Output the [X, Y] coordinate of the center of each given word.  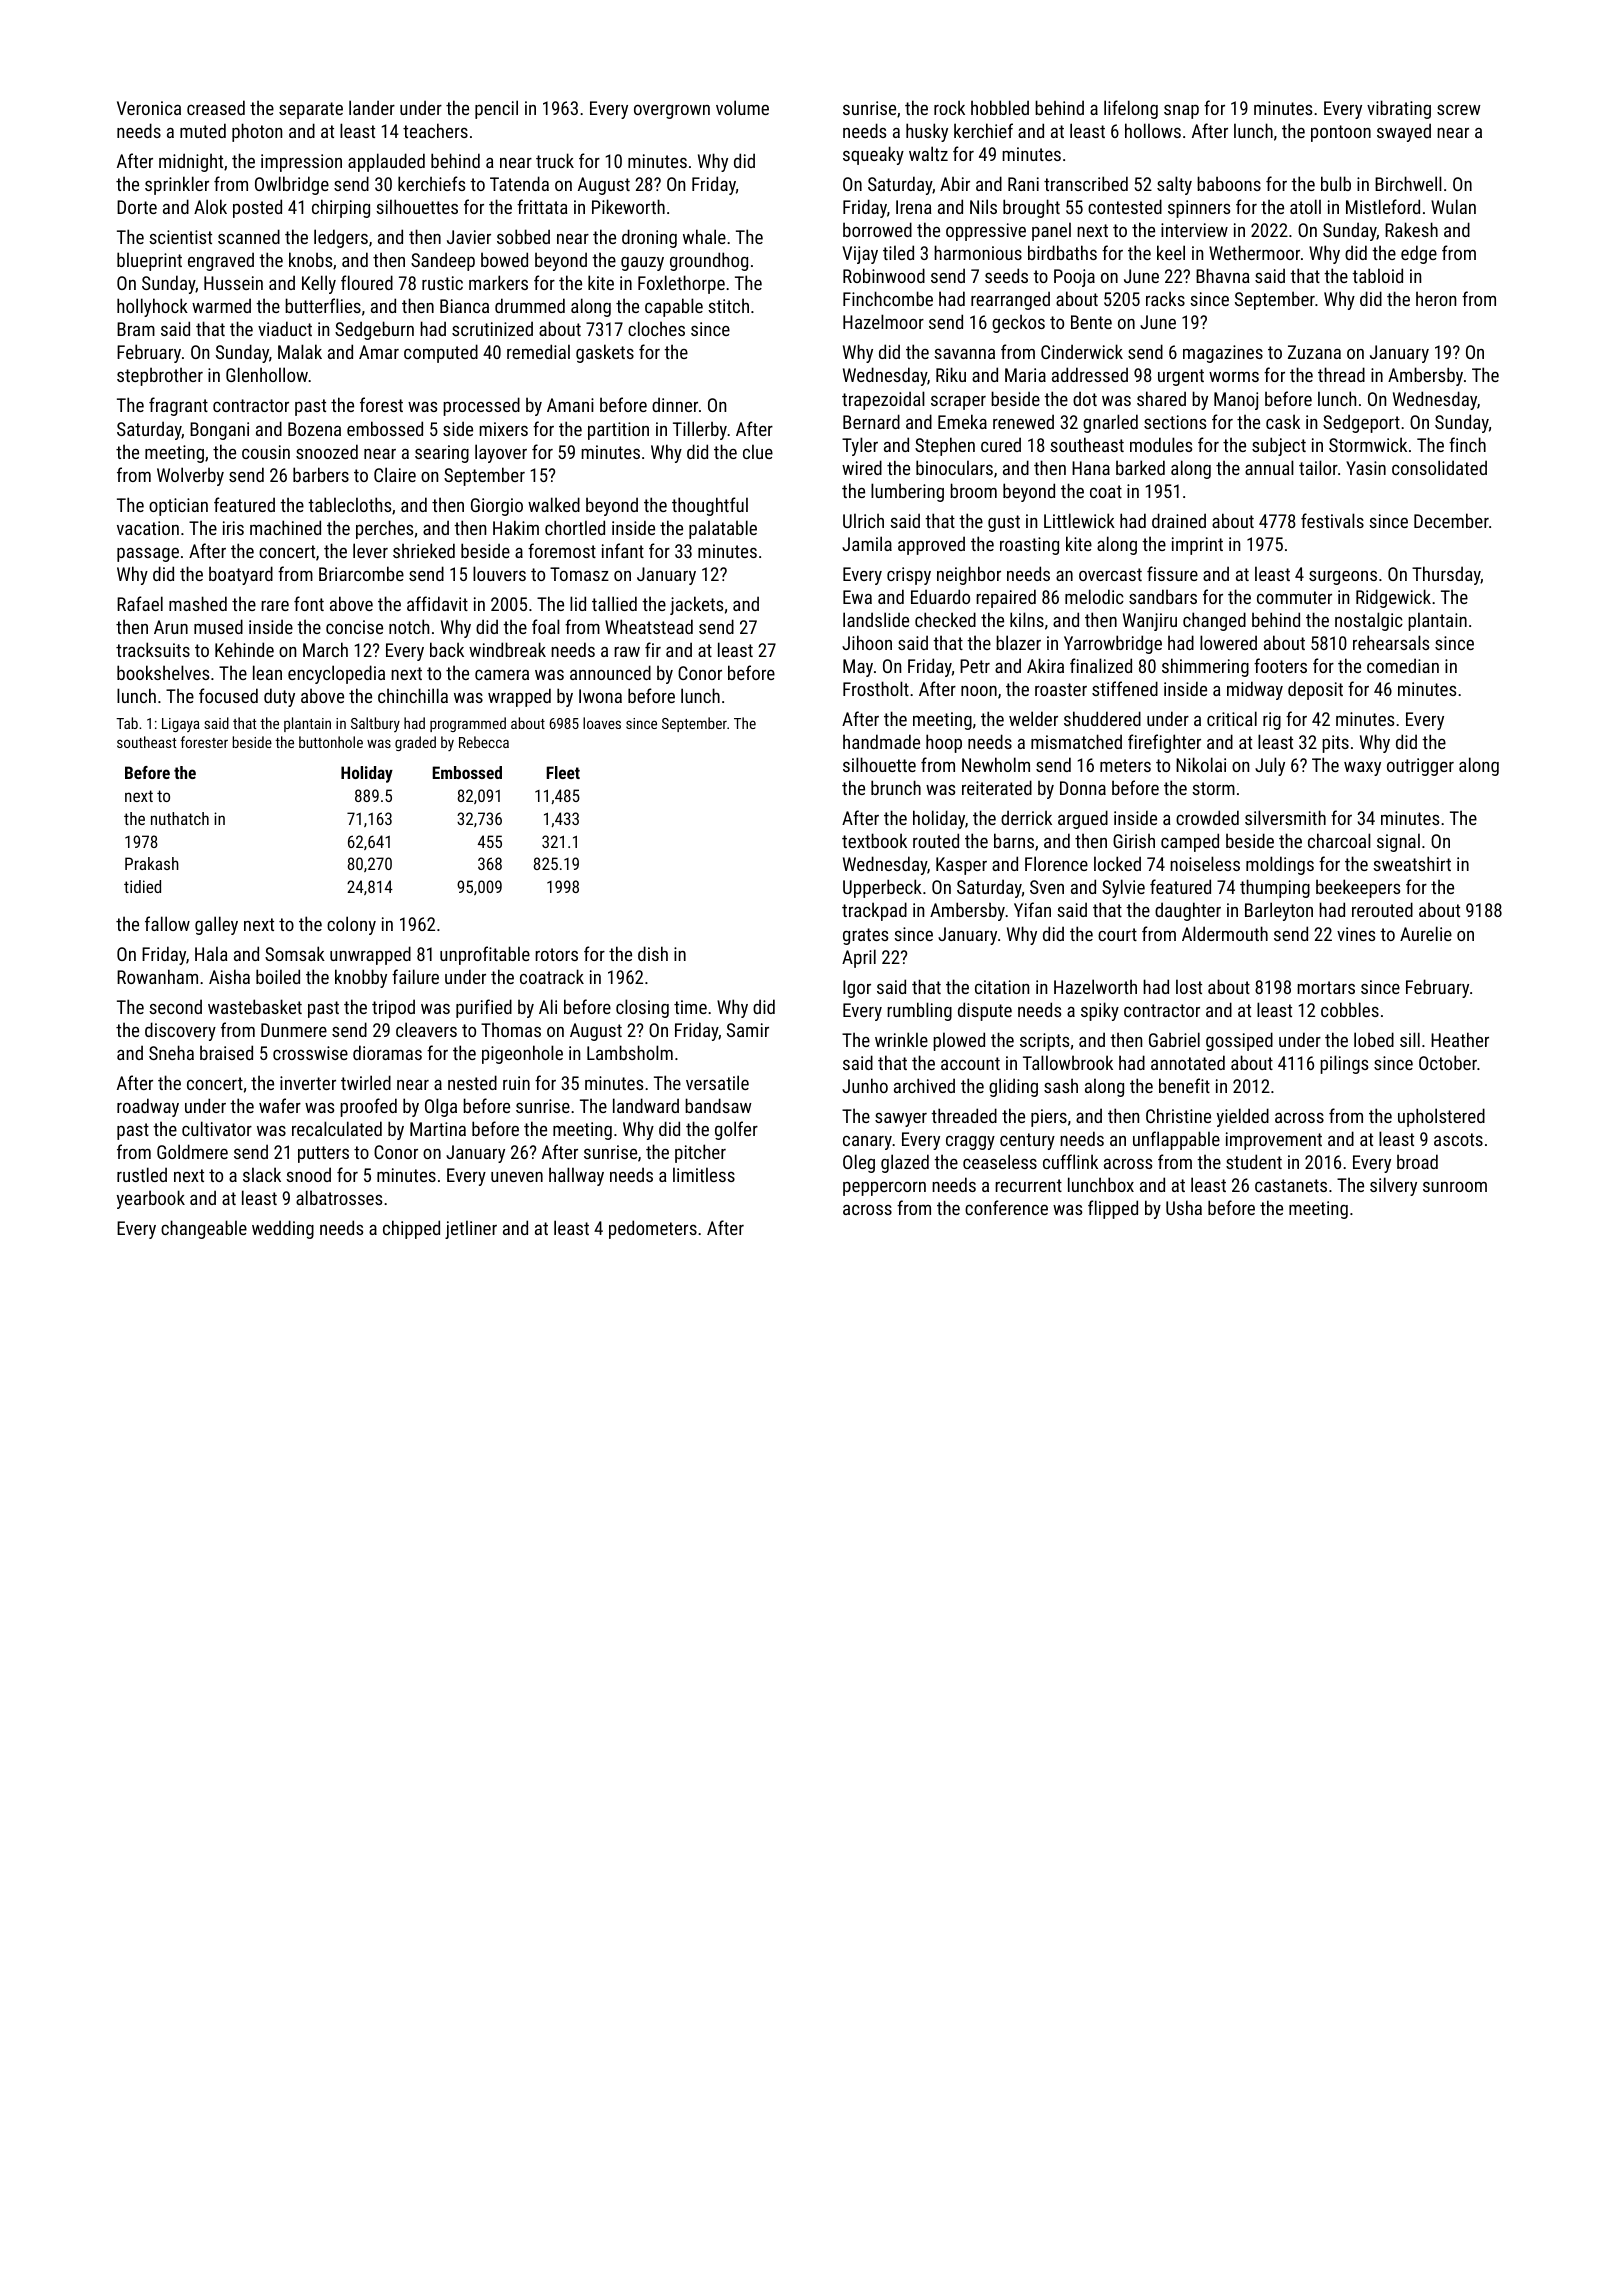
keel [1171, 252]
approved [931, 545]
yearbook [150, 1199]
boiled [278, 976]
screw [1459, 110]
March [325, 649]
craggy [970, 1143]
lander [372, 107]
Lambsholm [630, 1052]
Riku [951, 374]
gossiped [1239, 1041]
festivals [1332, 520]
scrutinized [492, 328]
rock [949, 107]
